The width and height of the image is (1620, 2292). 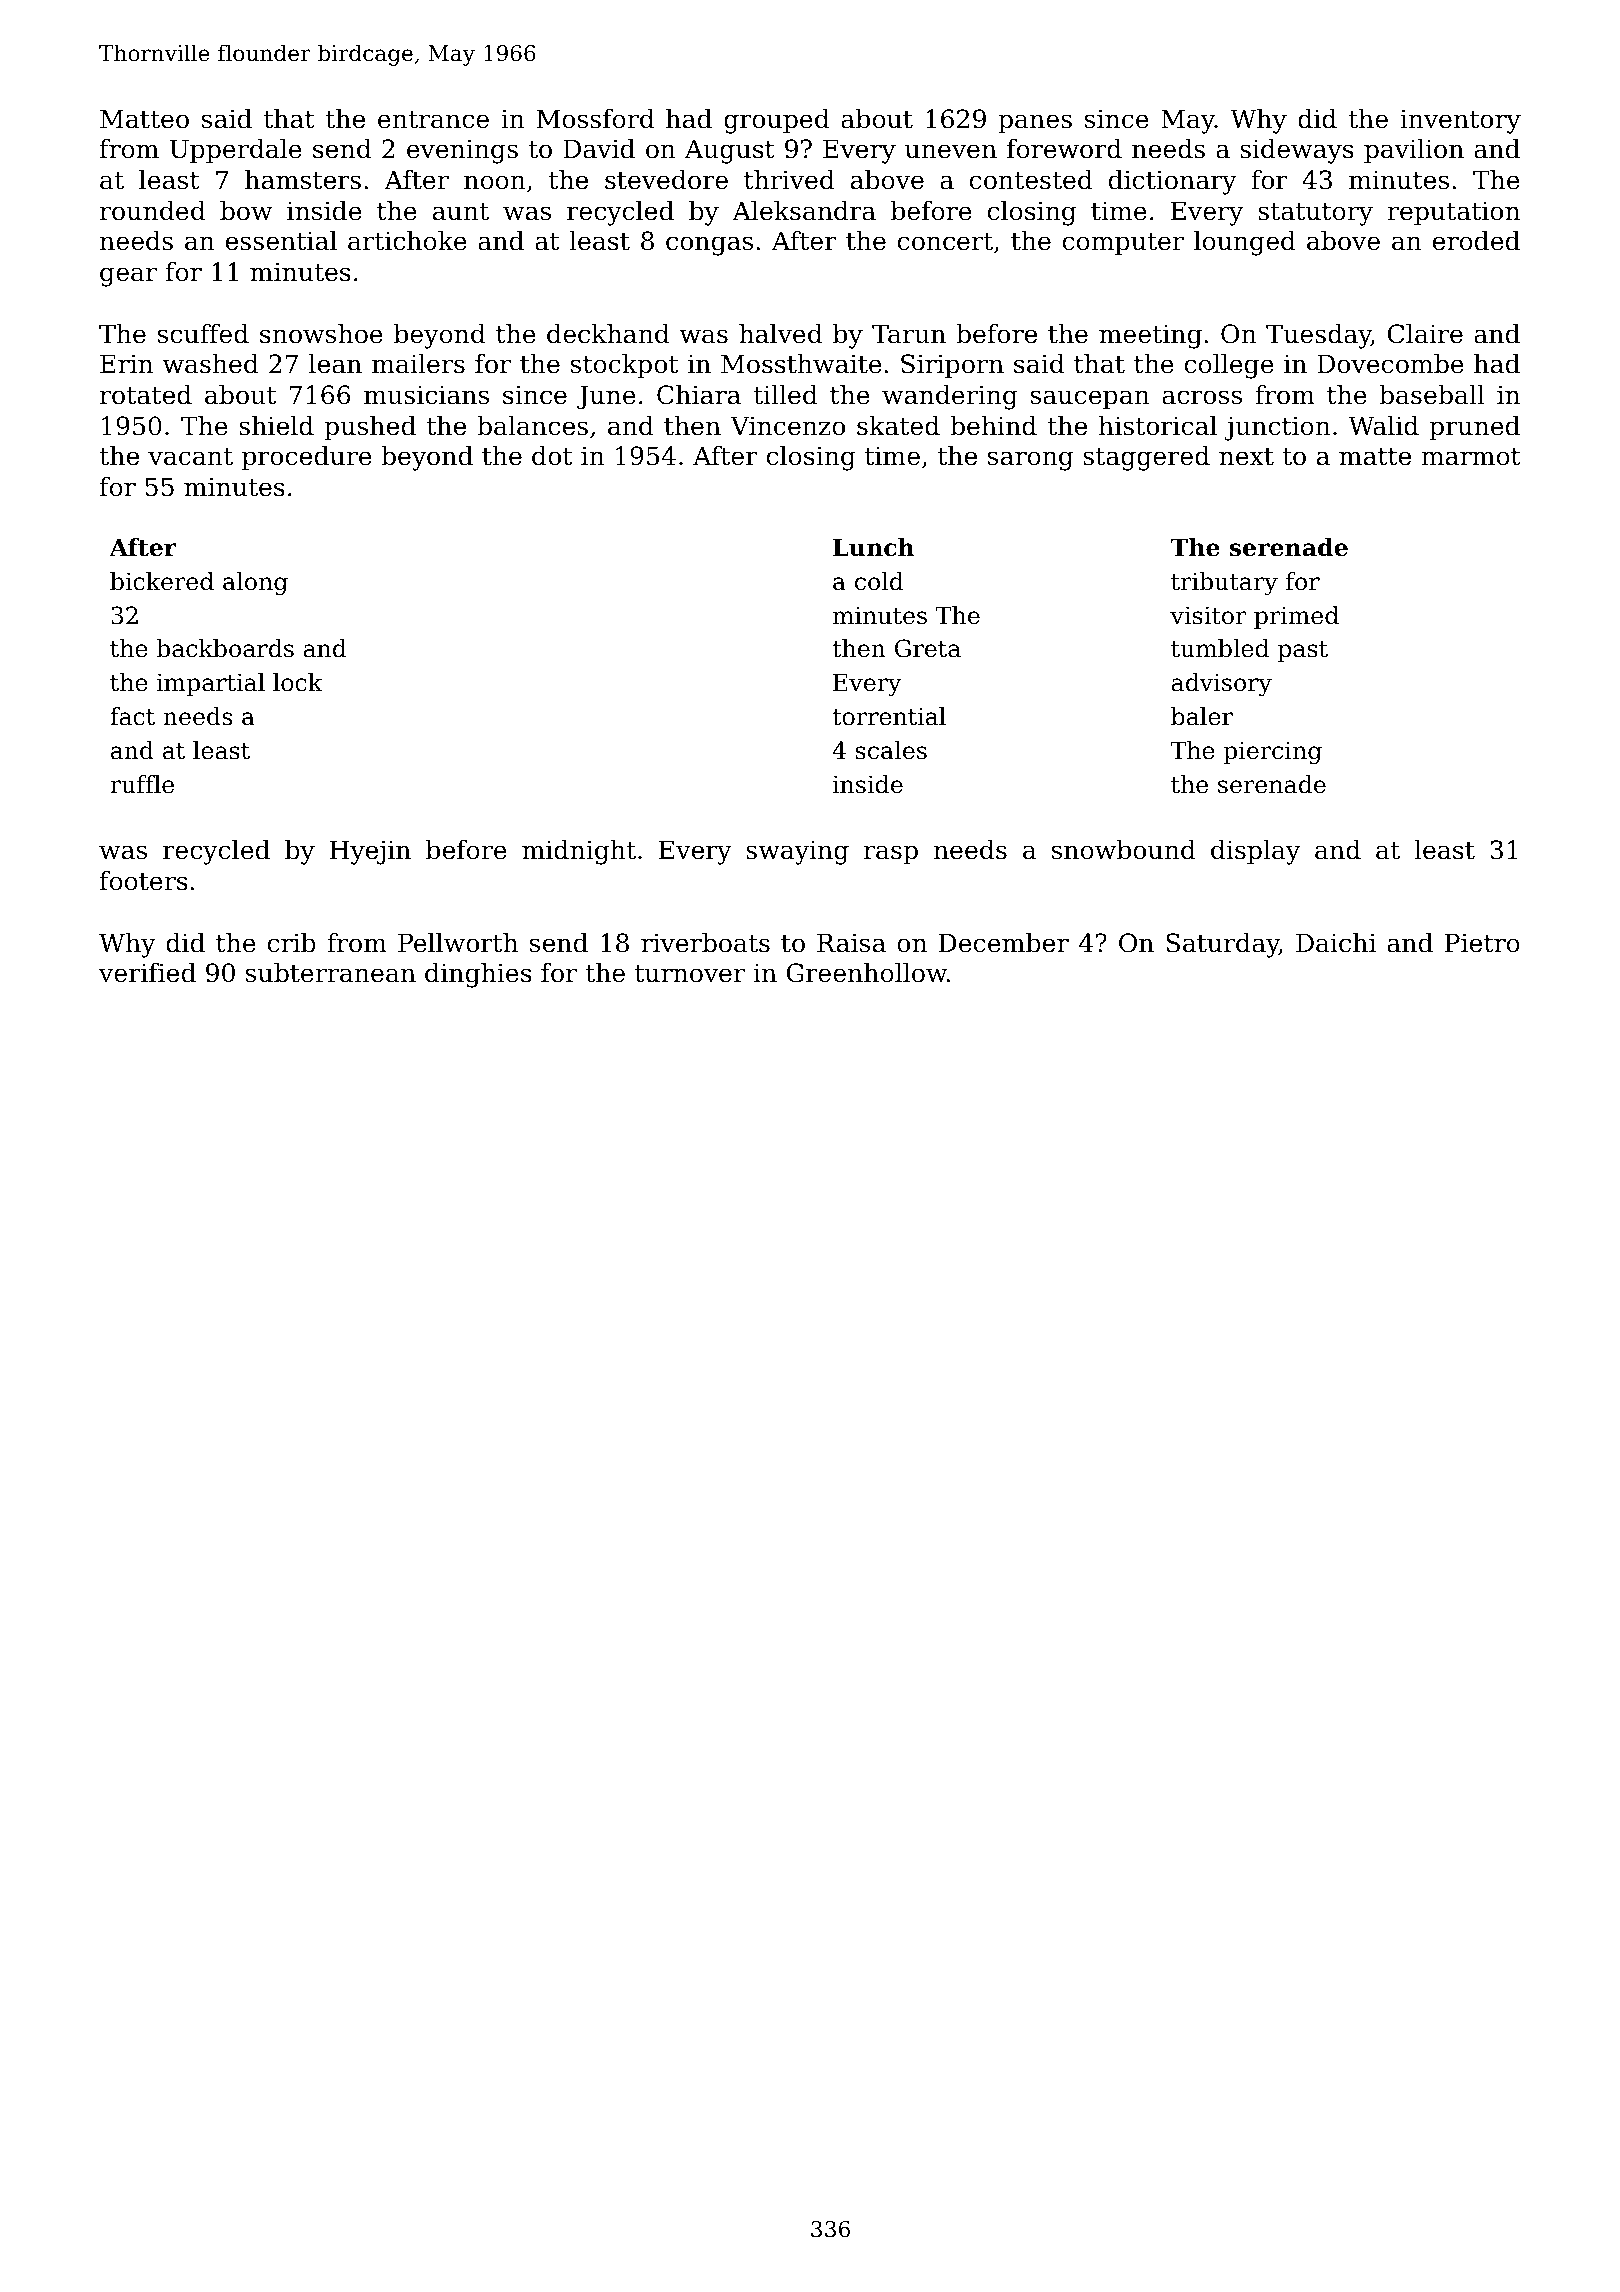 I want to click on along, so click(x=255, y=583).
